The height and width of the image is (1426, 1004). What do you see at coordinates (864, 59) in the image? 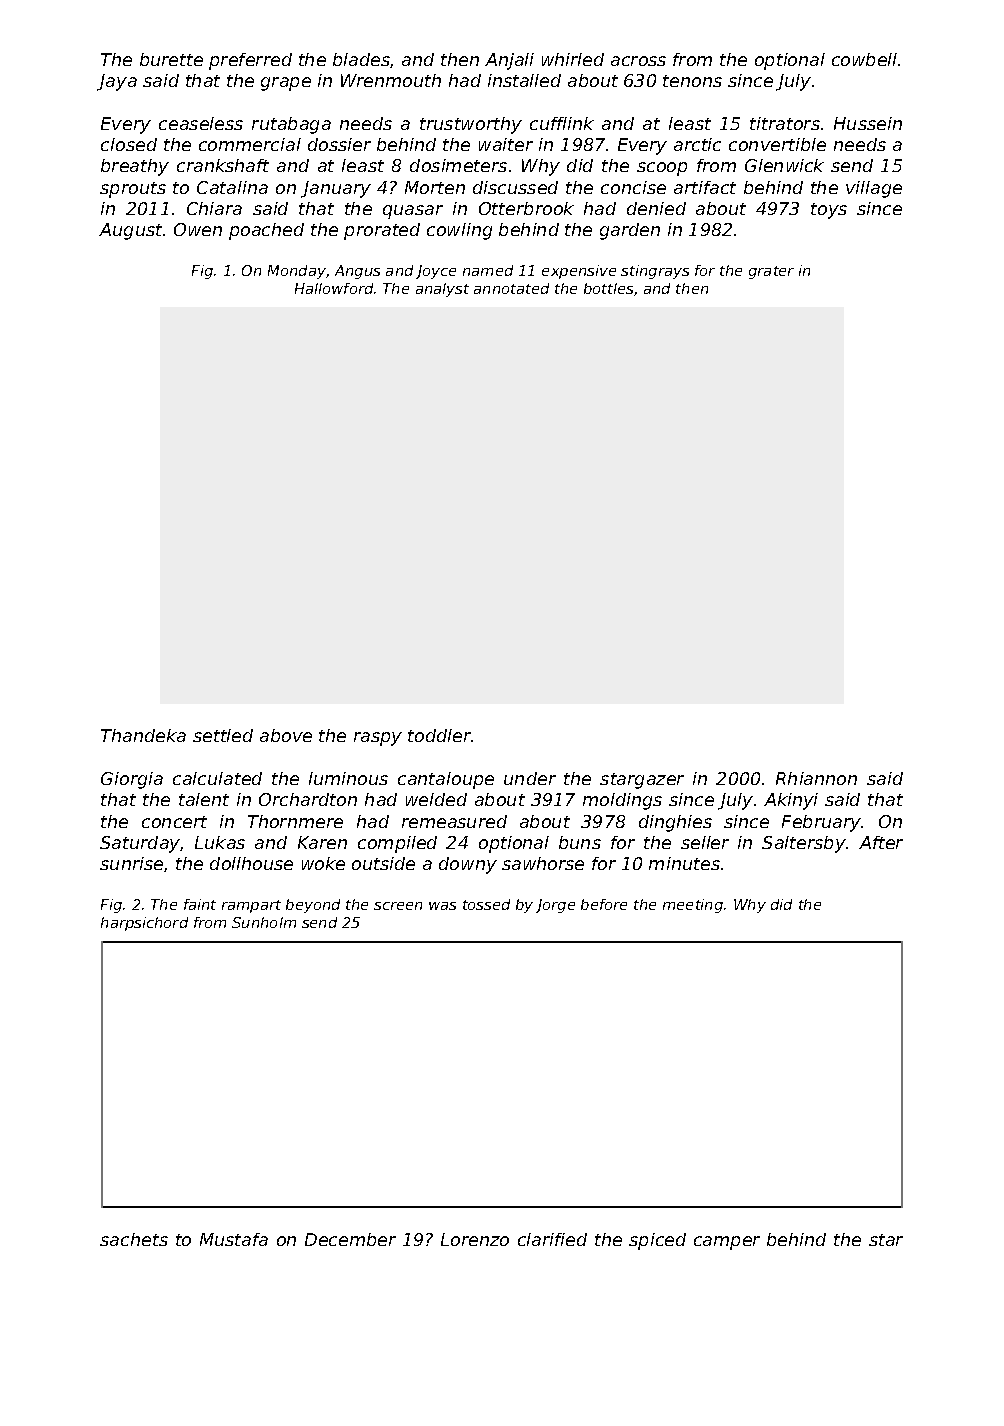
I see `cowbell` at bounding box center [864, 59].
